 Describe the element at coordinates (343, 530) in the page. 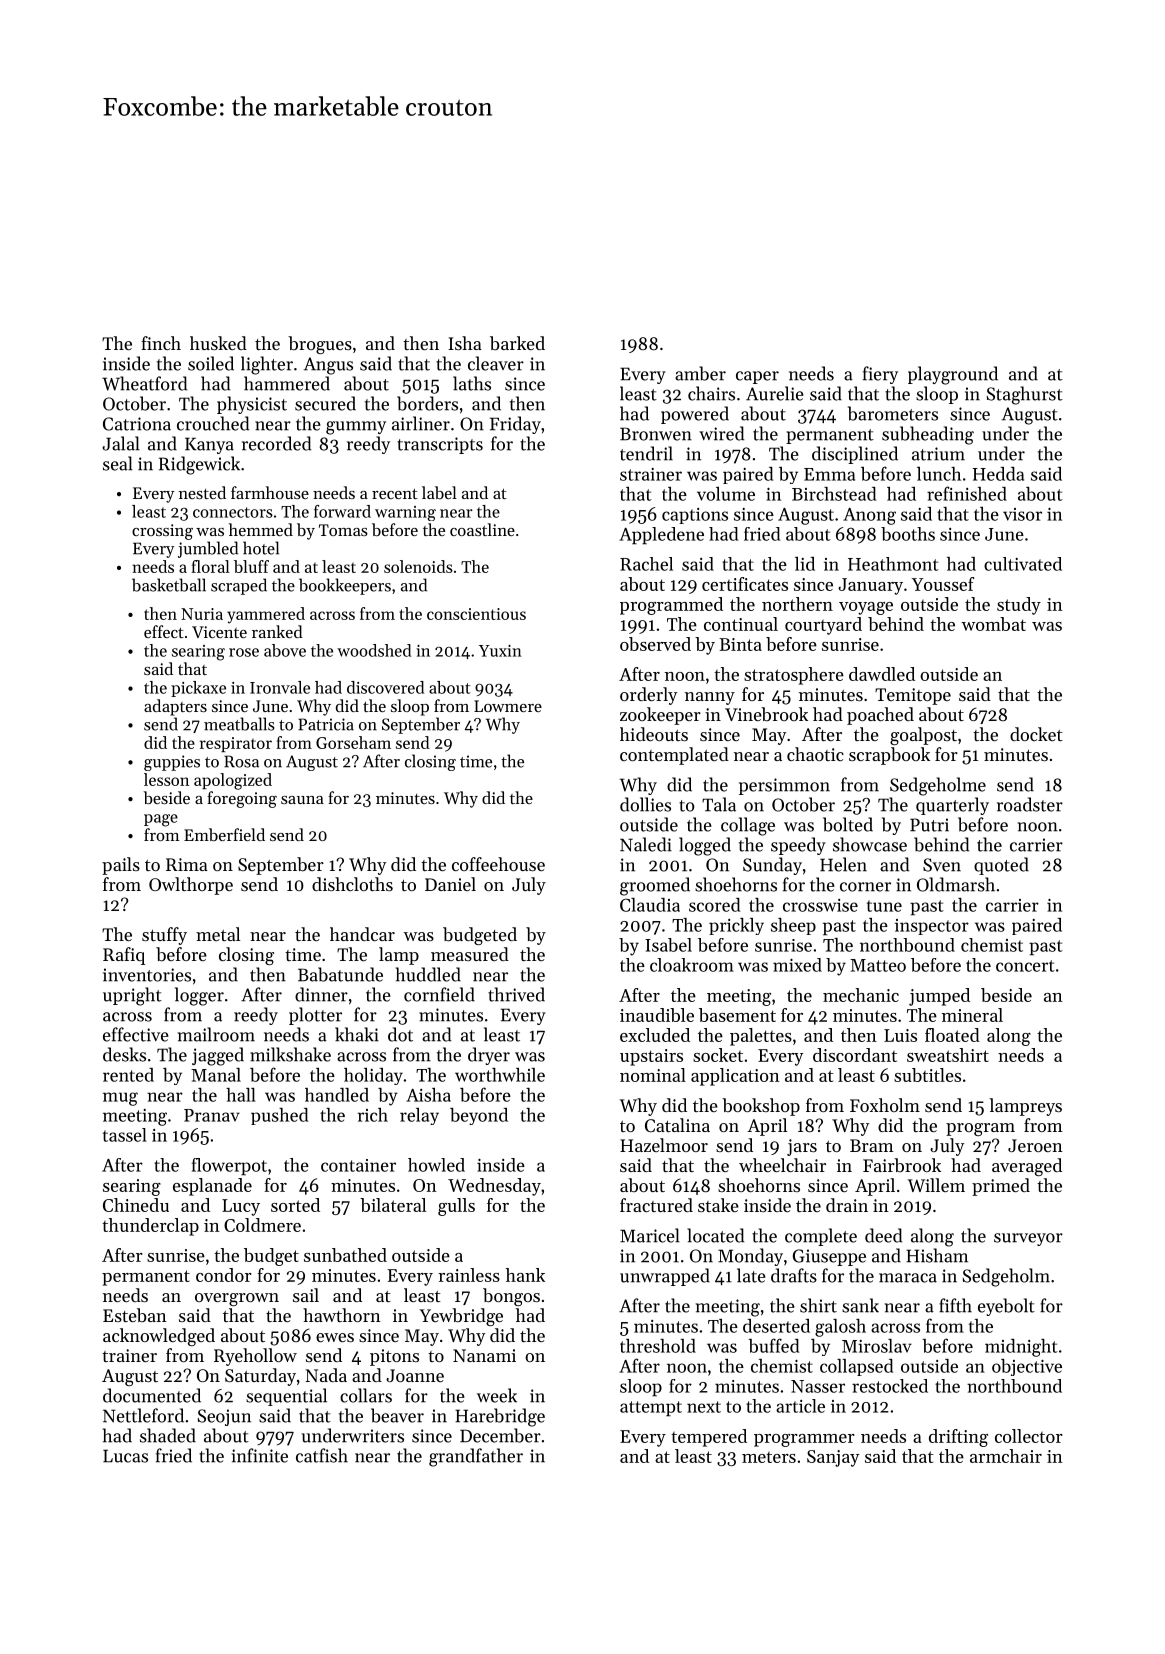

I see `Tomas` at that location.
